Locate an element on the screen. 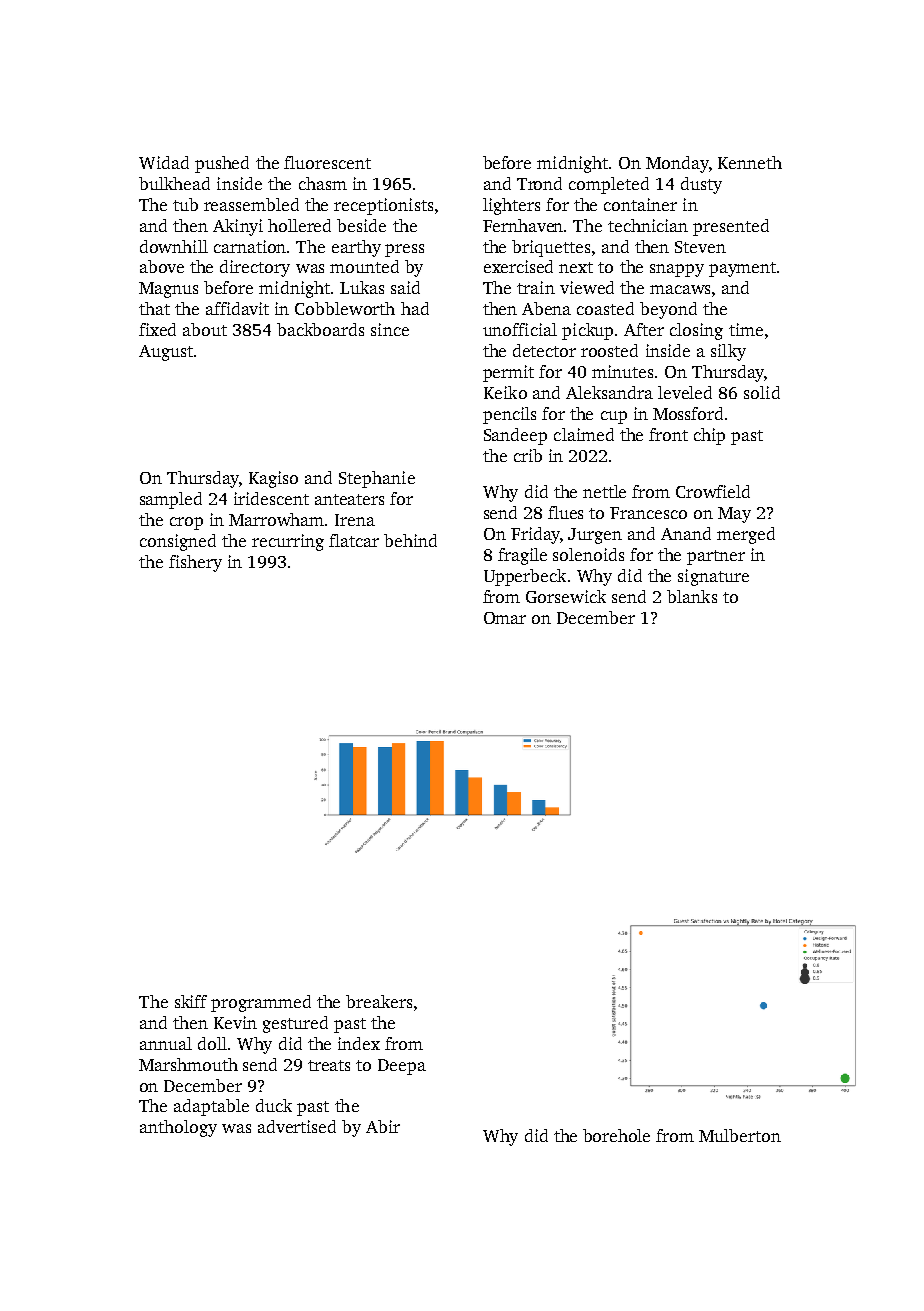  Cobbleworth is located at coordinates (345, 308).
